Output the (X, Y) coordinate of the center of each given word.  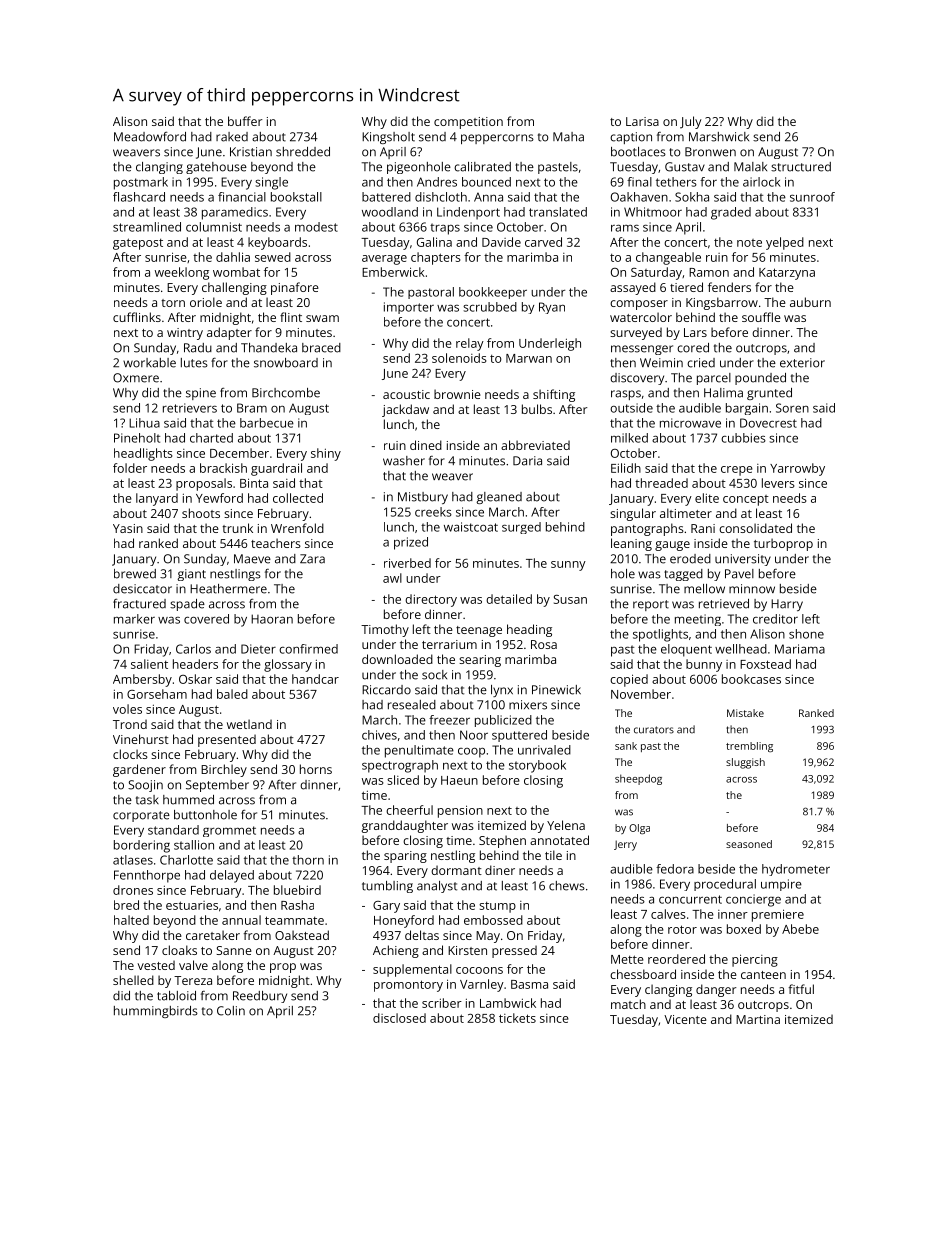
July (690, 122)
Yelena (566, 825)
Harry (787, 605)
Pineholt (137, 438)
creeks (433, 512)
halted (131, 920)
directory (431, 600)
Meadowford (150, 137)
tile (553, 855)
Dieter (258, 649)
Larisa (642, 121)
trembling (749, 747)
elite (707, 498)
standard (173, 830)
